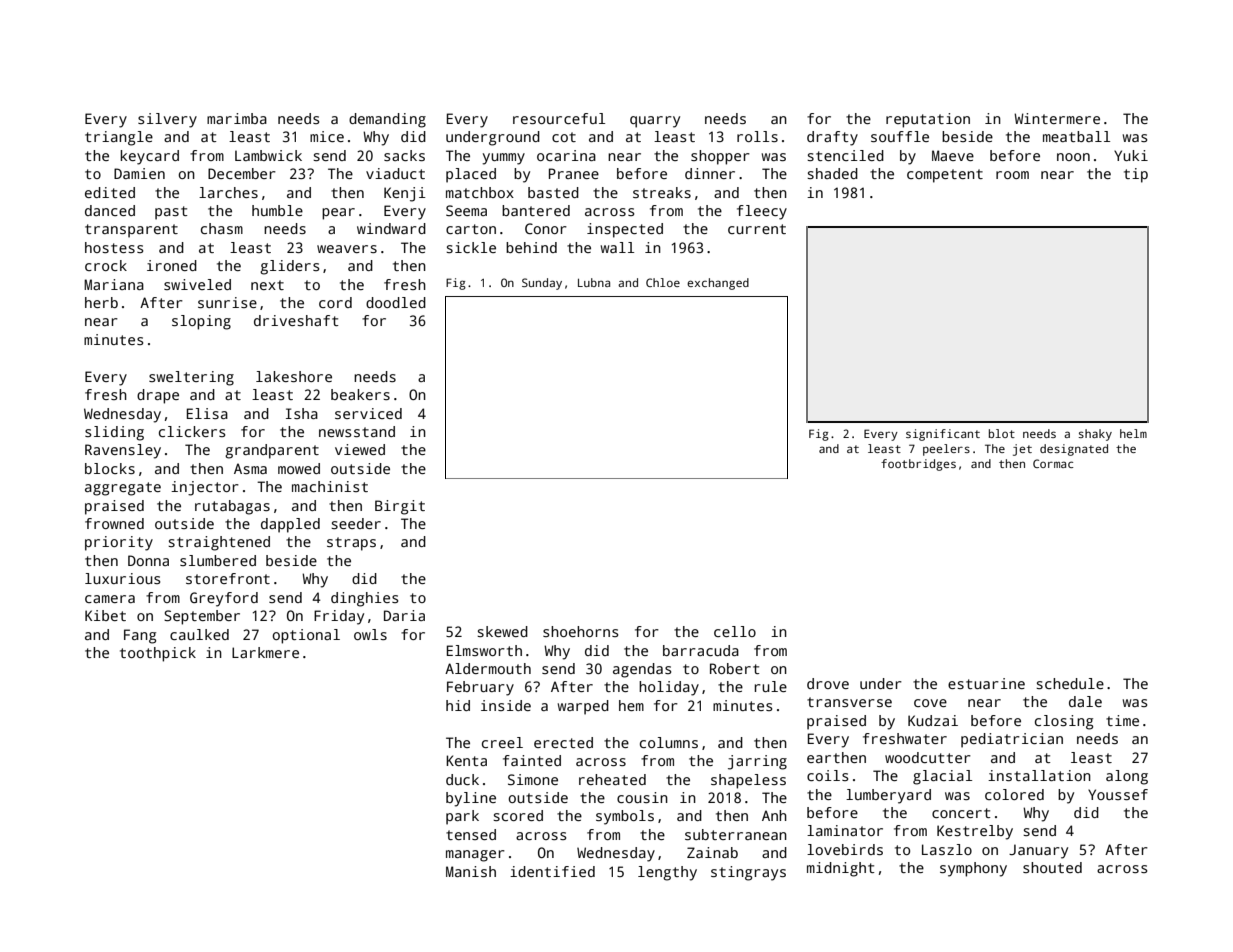 This screenshot has width=1233, height=952. I want to click on blot, so click(1002, 433).
